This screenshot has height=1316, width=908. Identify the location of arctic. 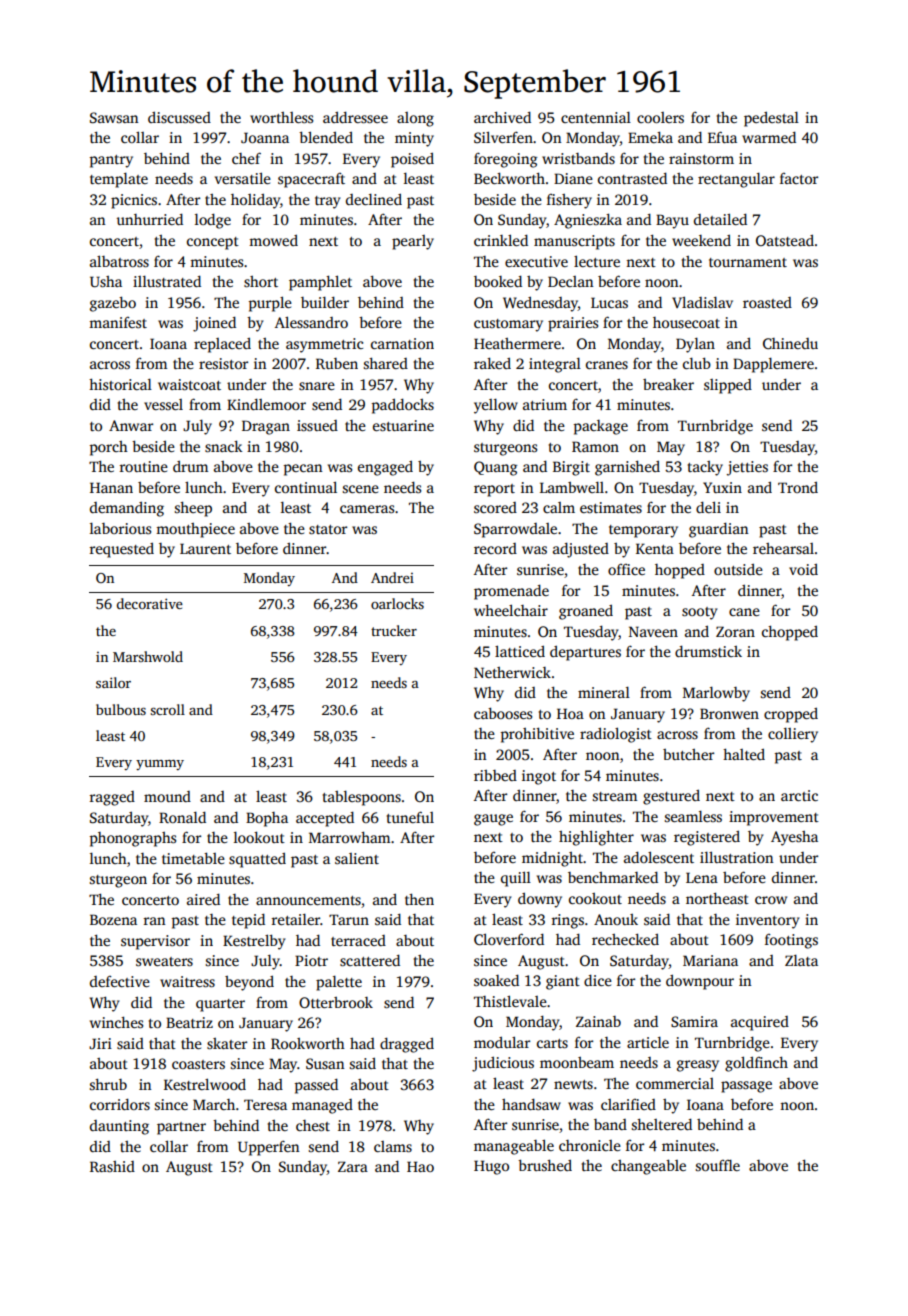
(799, 795).
